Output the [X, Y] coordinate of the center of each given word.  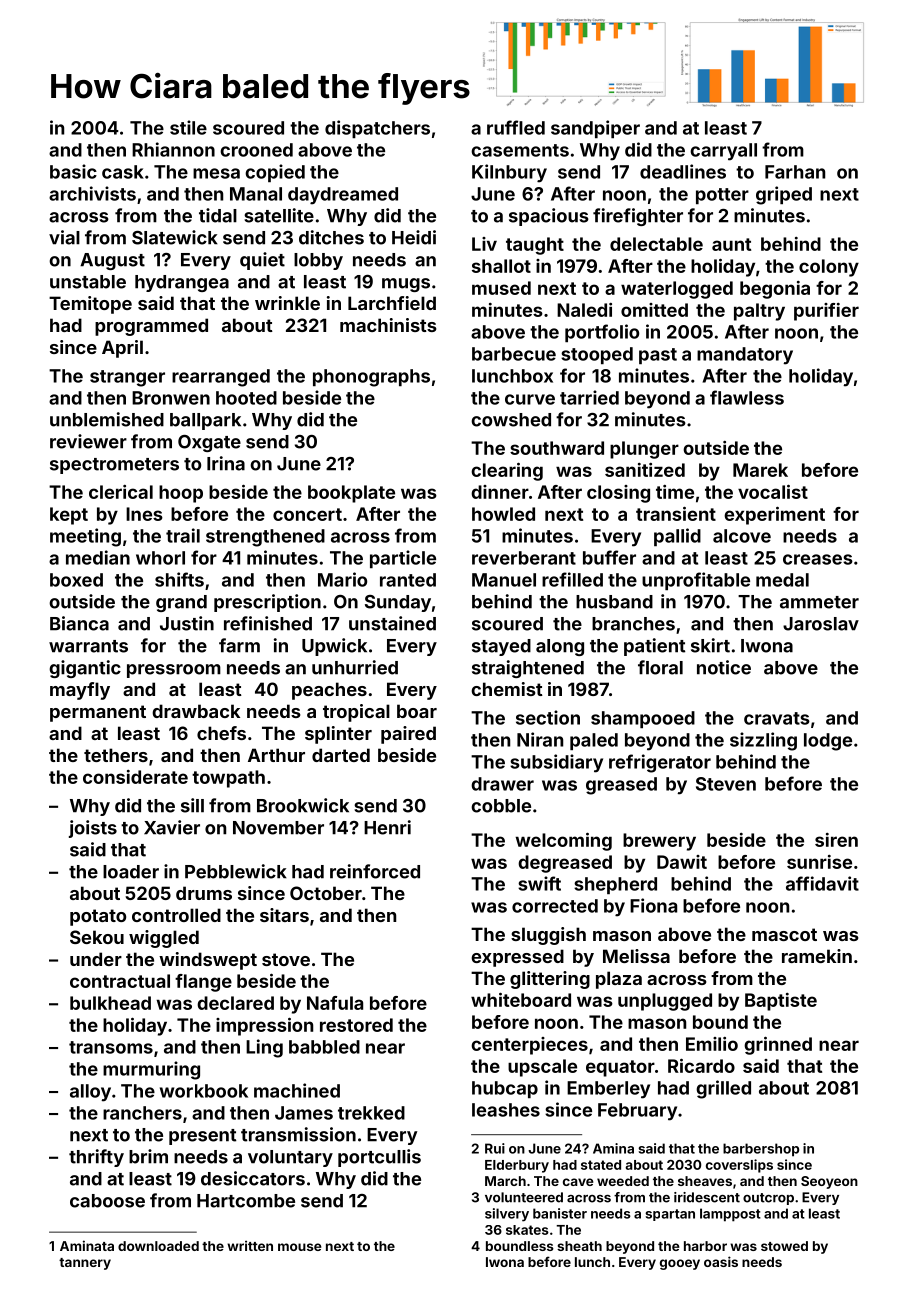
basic [73, 171]
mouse [299, 1247]
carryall [723, 152]
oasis [721, 1261]
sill [192, 805]
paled [594, 741]
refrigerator [660, 763]
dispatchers [377, 129]
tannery [85, 1264]
